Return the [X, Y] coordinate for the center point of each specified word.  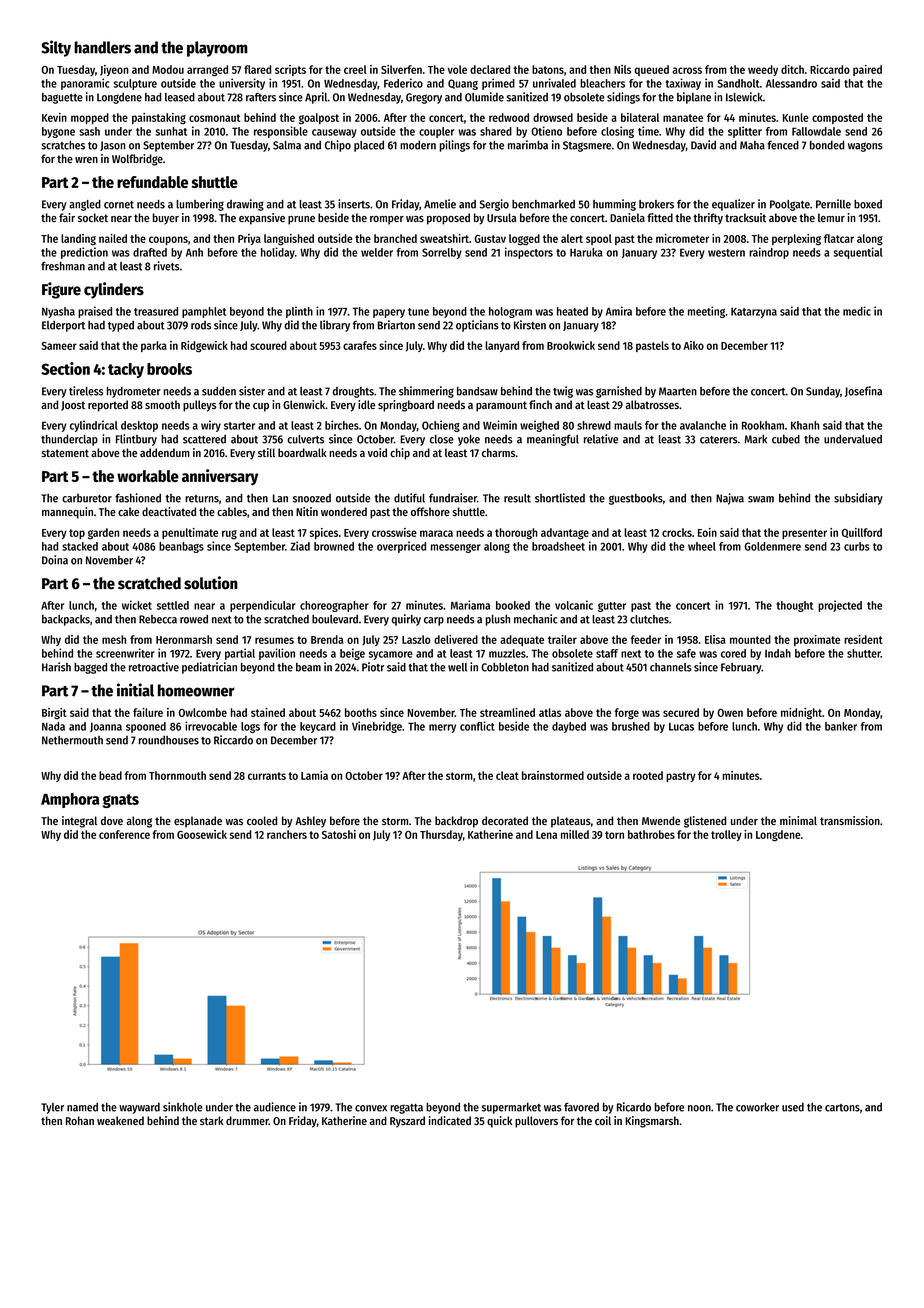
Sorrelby [442, 253]
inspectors [529, 253]
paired [867, 70]
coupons [168, 240]
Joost [73, 406]
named [82, 1107]
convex [371, 1108]
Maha [752, 145]
